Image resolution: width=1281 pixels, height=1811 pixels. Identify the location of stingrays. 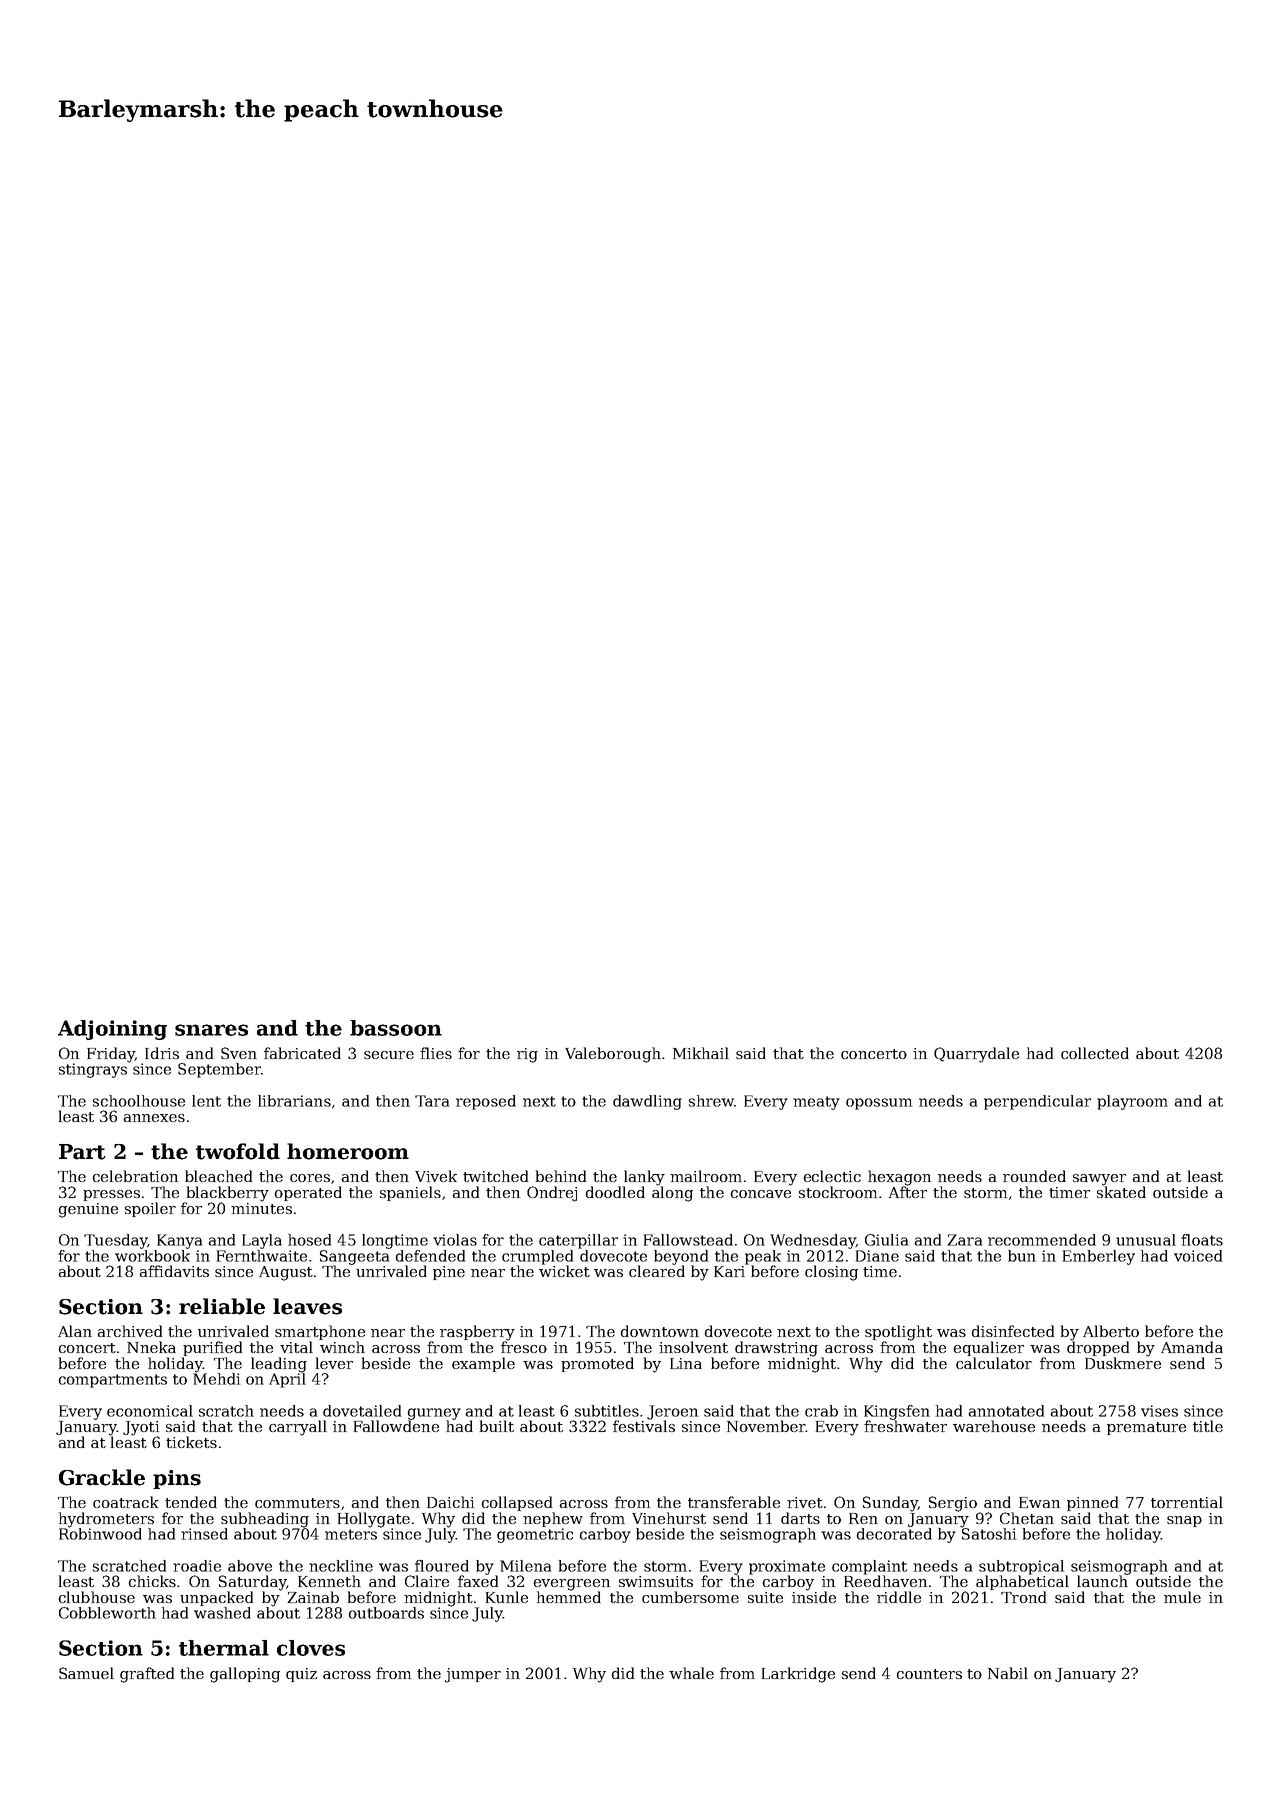
(93, 1070).
